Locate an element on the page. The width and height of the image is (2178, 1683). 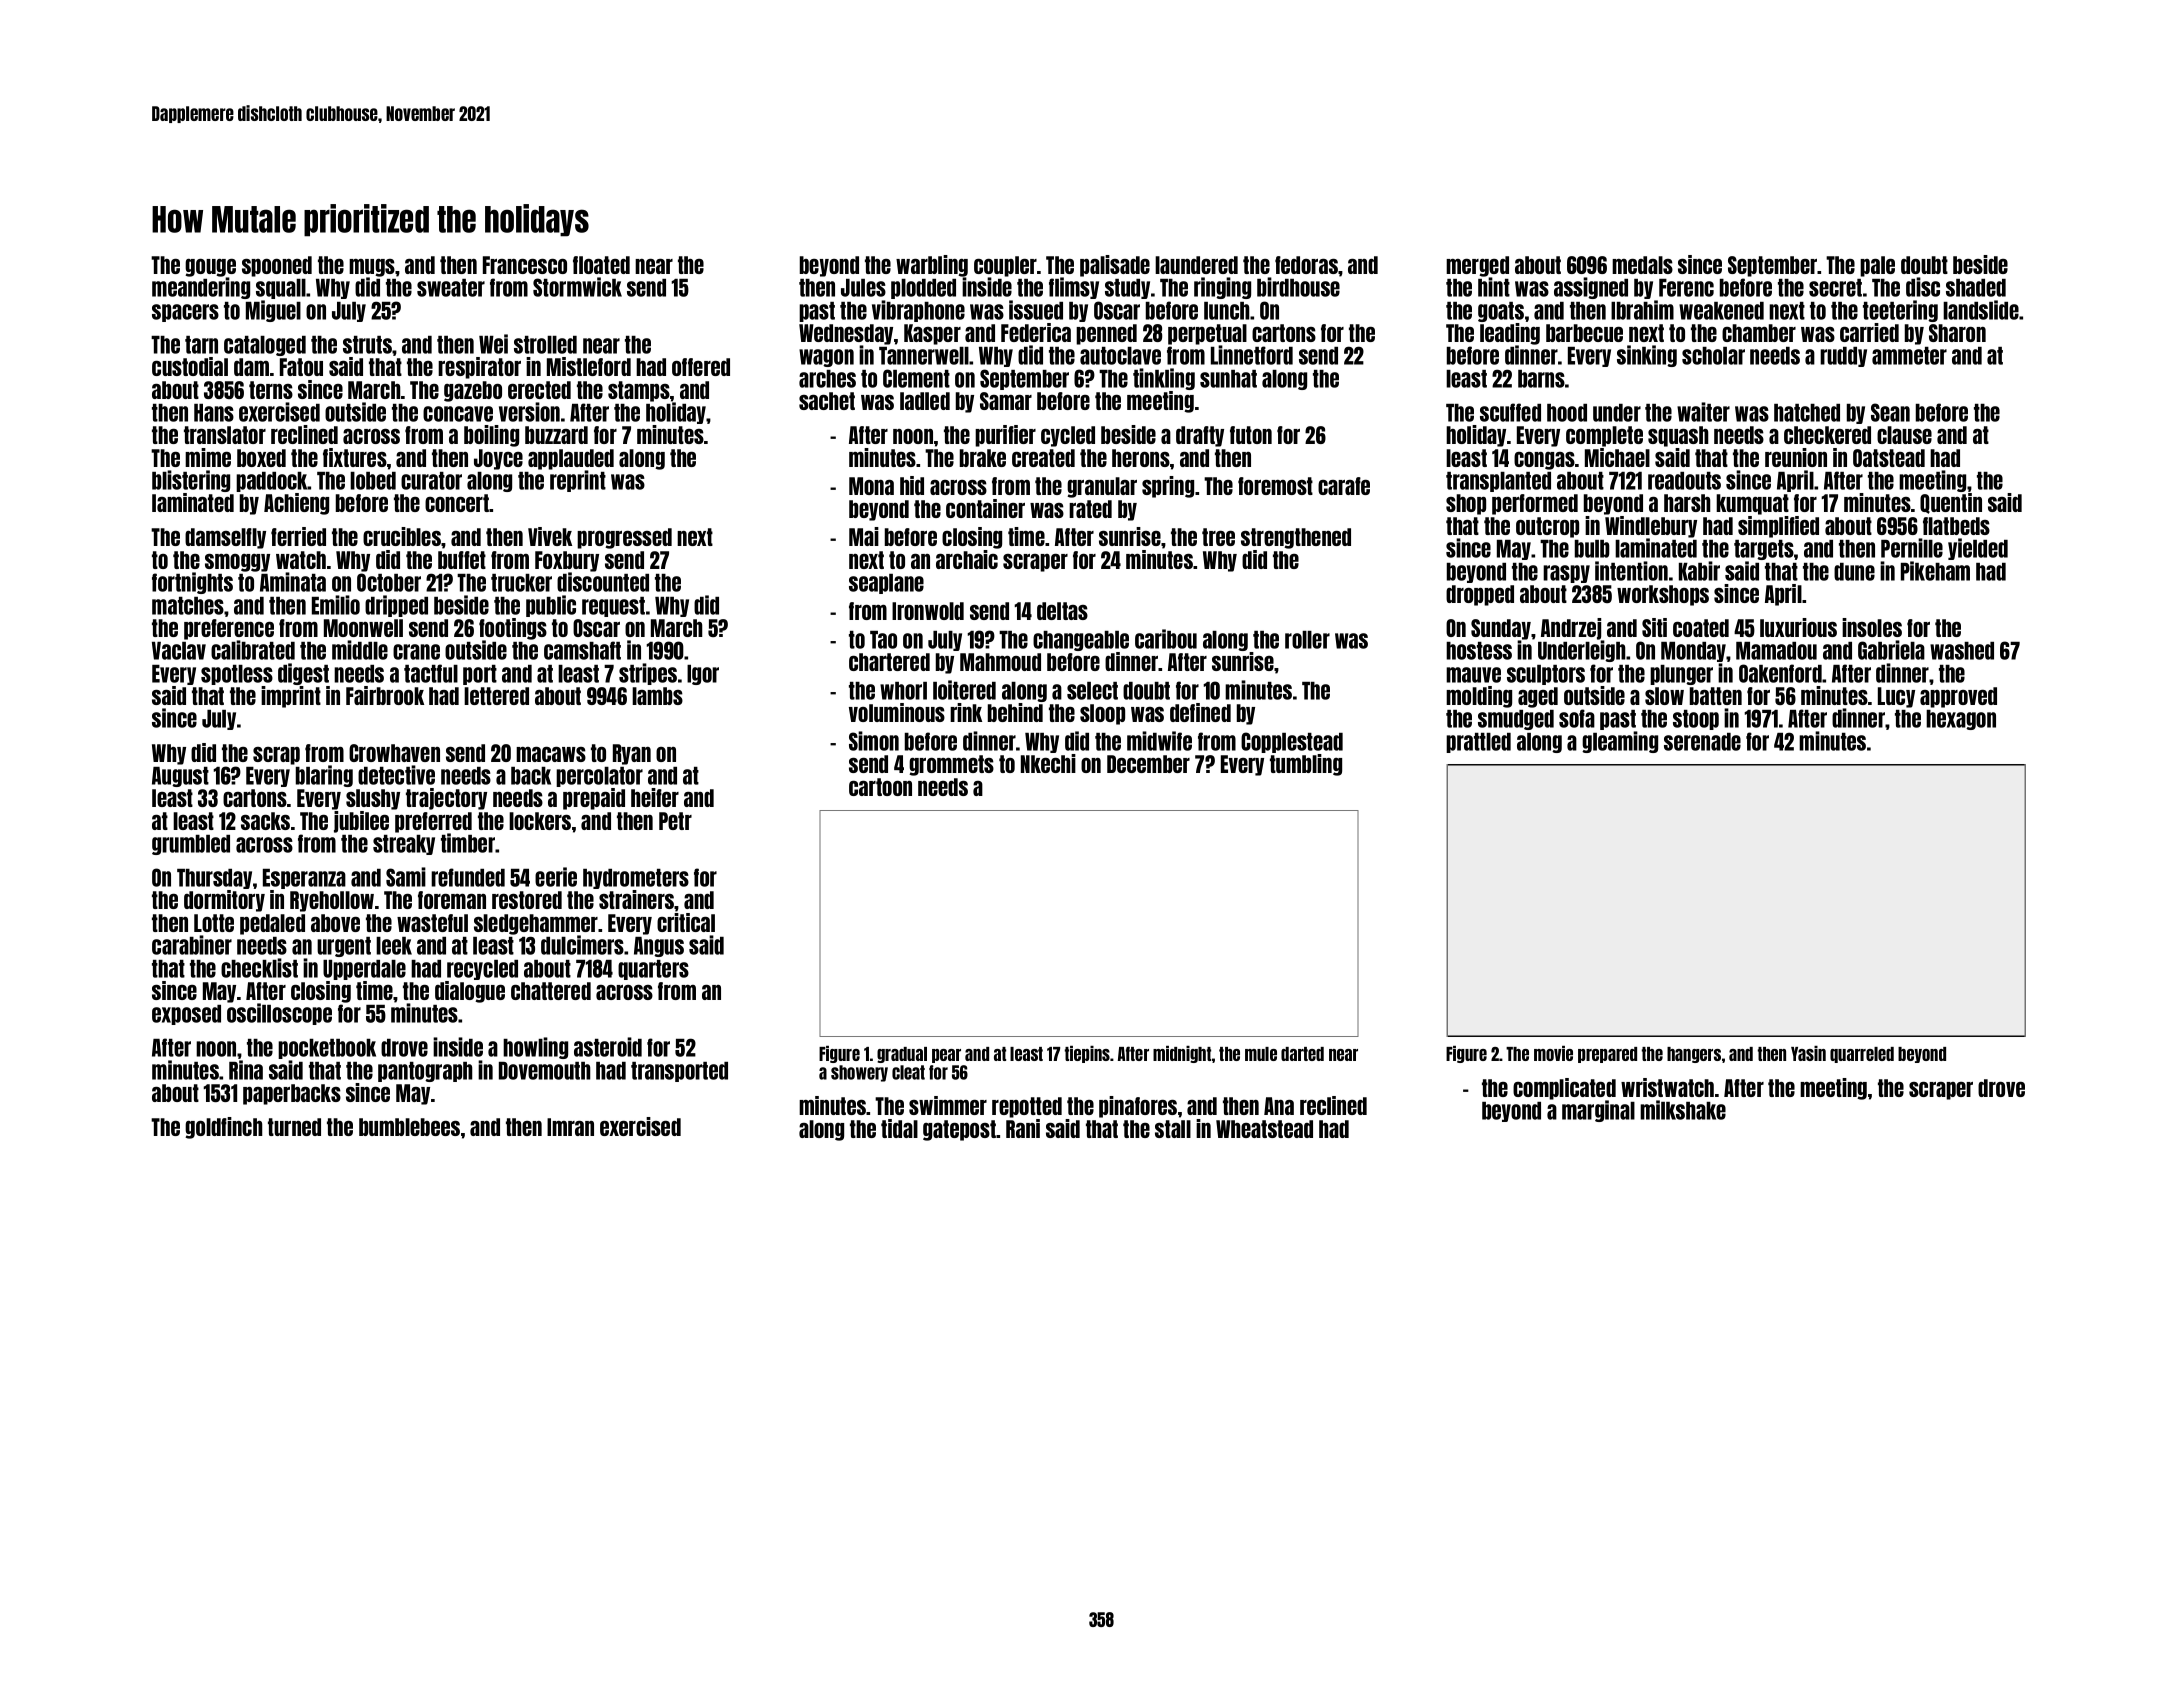
Fatou is located at coordinates (301, 367).
